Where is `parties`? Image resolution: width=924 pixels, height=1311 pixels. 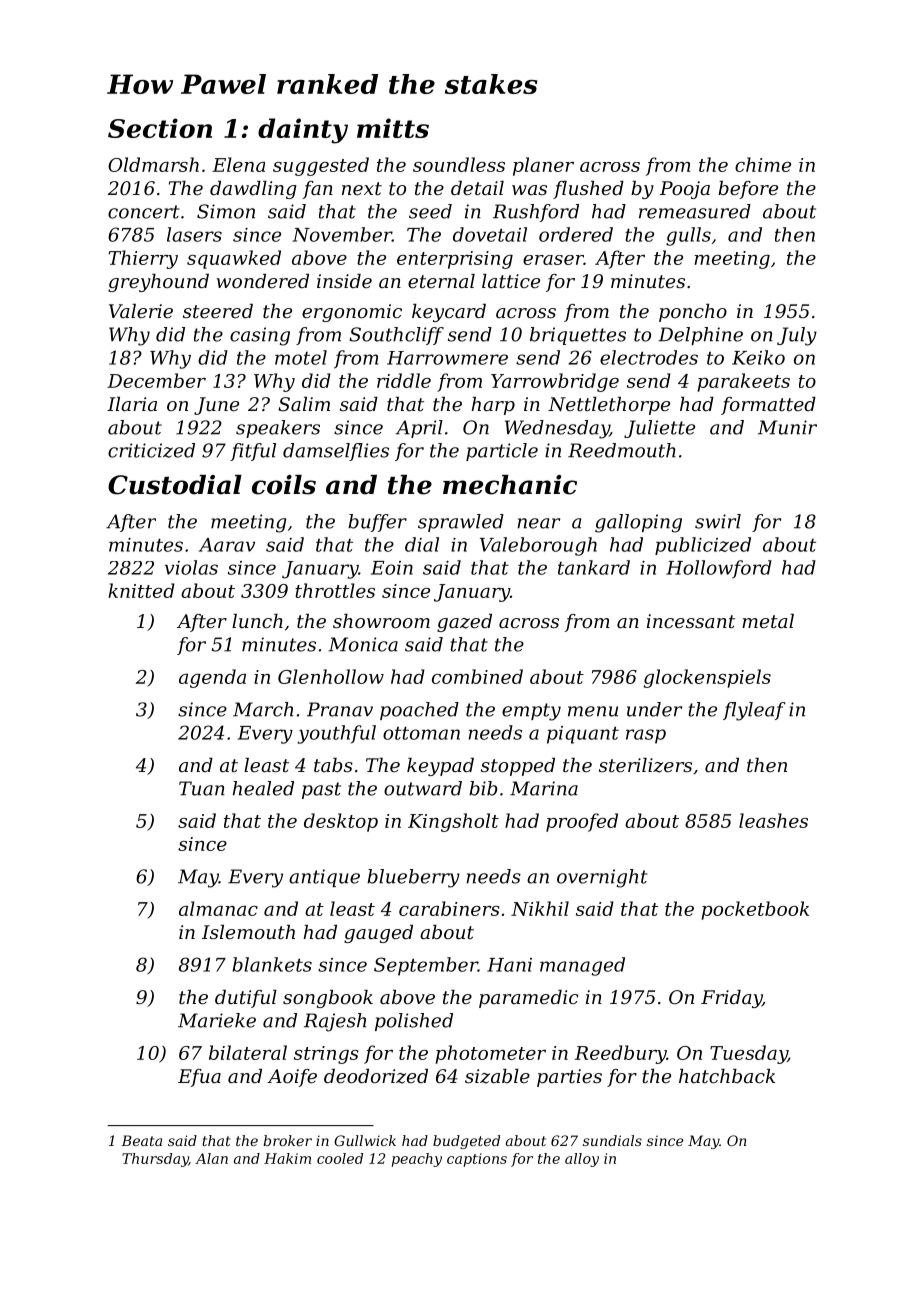 parties is located at coordinates (569, 1078).
